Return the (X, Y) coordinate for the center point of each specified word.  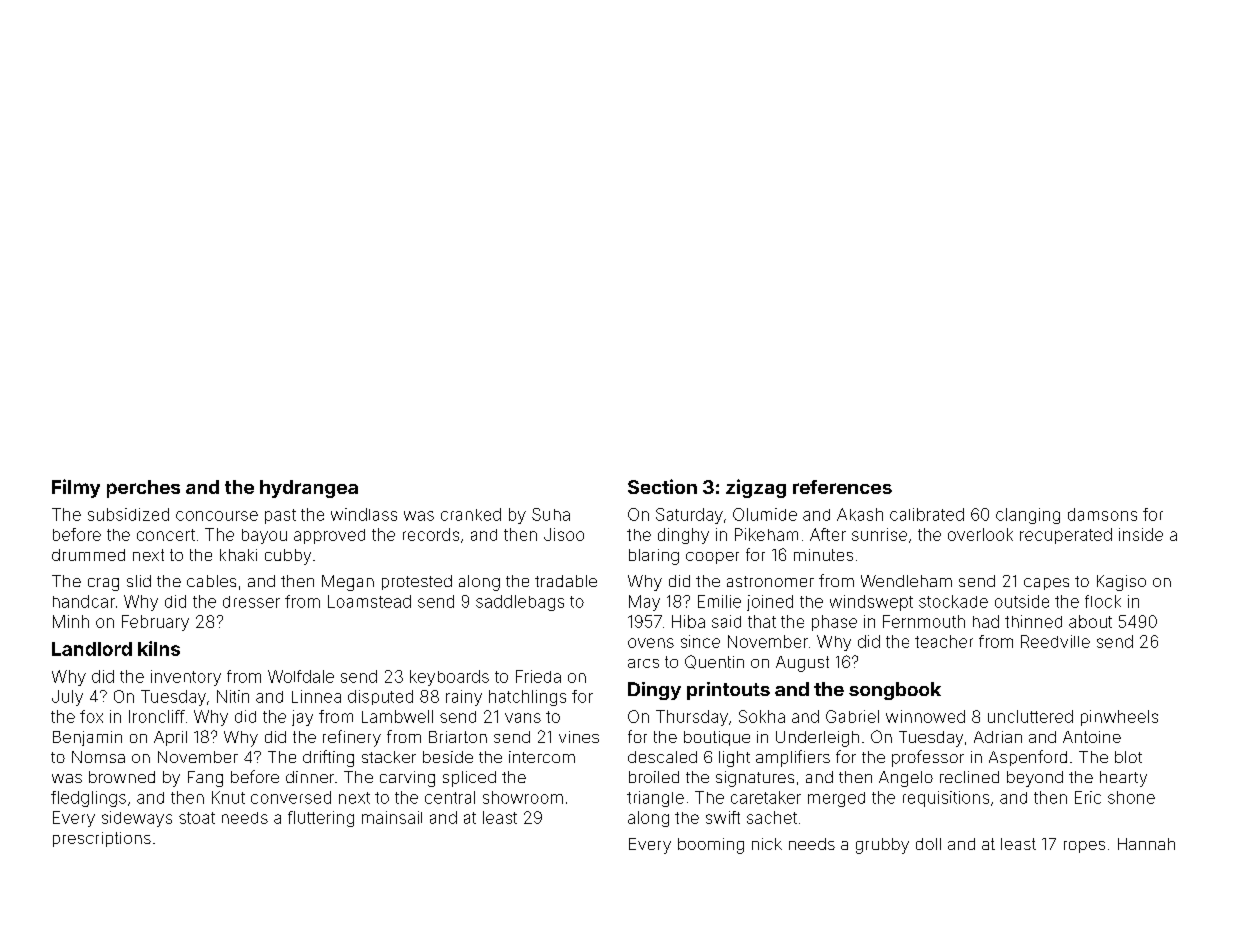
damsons (1102, 514)
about (1090, 621)
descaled (662, 757)
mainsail (392, 817)
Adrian (998, 737)
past (280, 516)
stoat (197, 818)
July (67, 698)
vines (579, 737)
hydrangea (309, 489)
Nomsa (98, 757)
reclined (969, 777)
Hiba (688, 621)
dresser (251, 602)
